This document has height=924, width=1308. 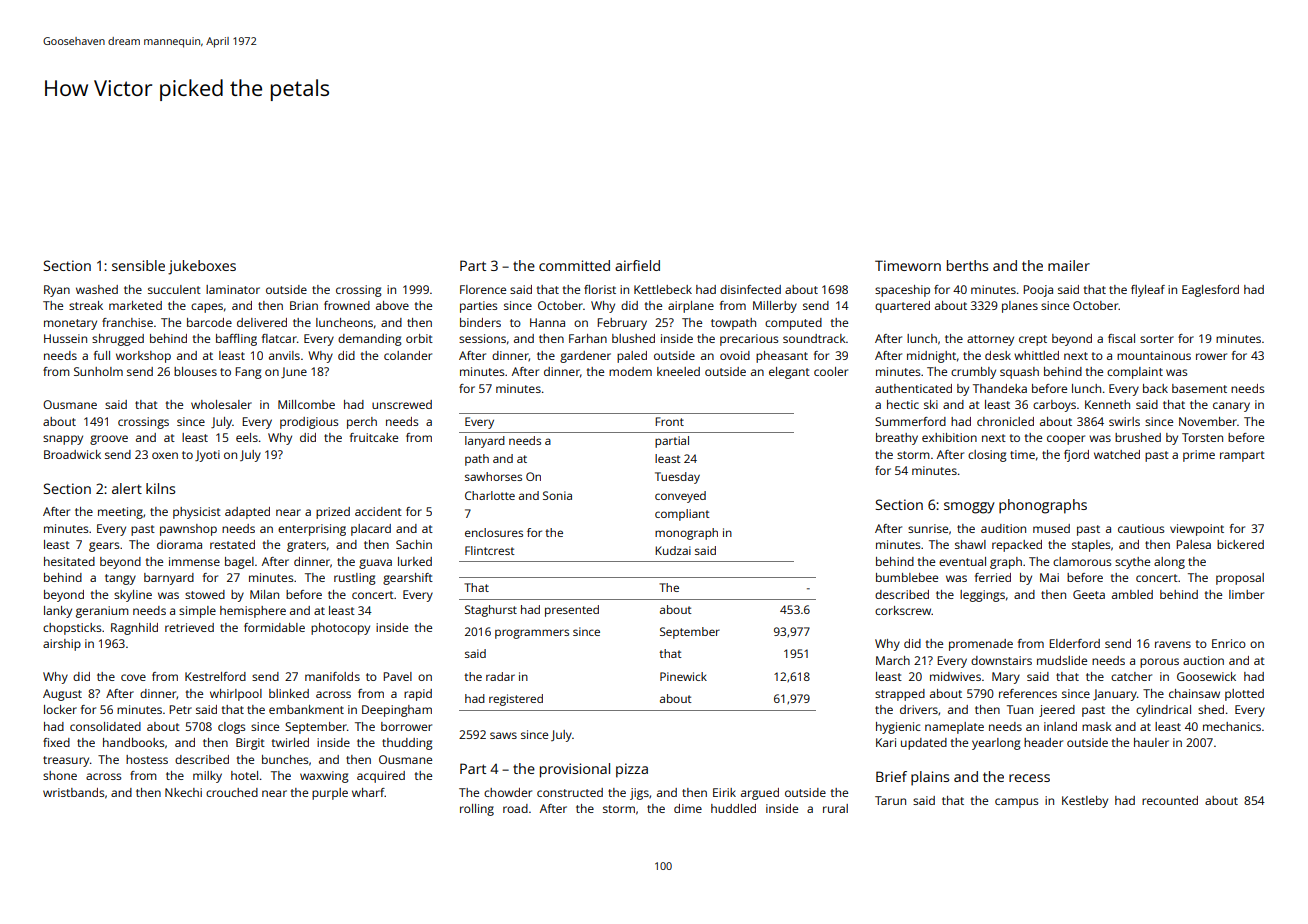 What do you see at coordinates (902, 307) in the document?
I see `quartered` at bounding box center [902, 307].
